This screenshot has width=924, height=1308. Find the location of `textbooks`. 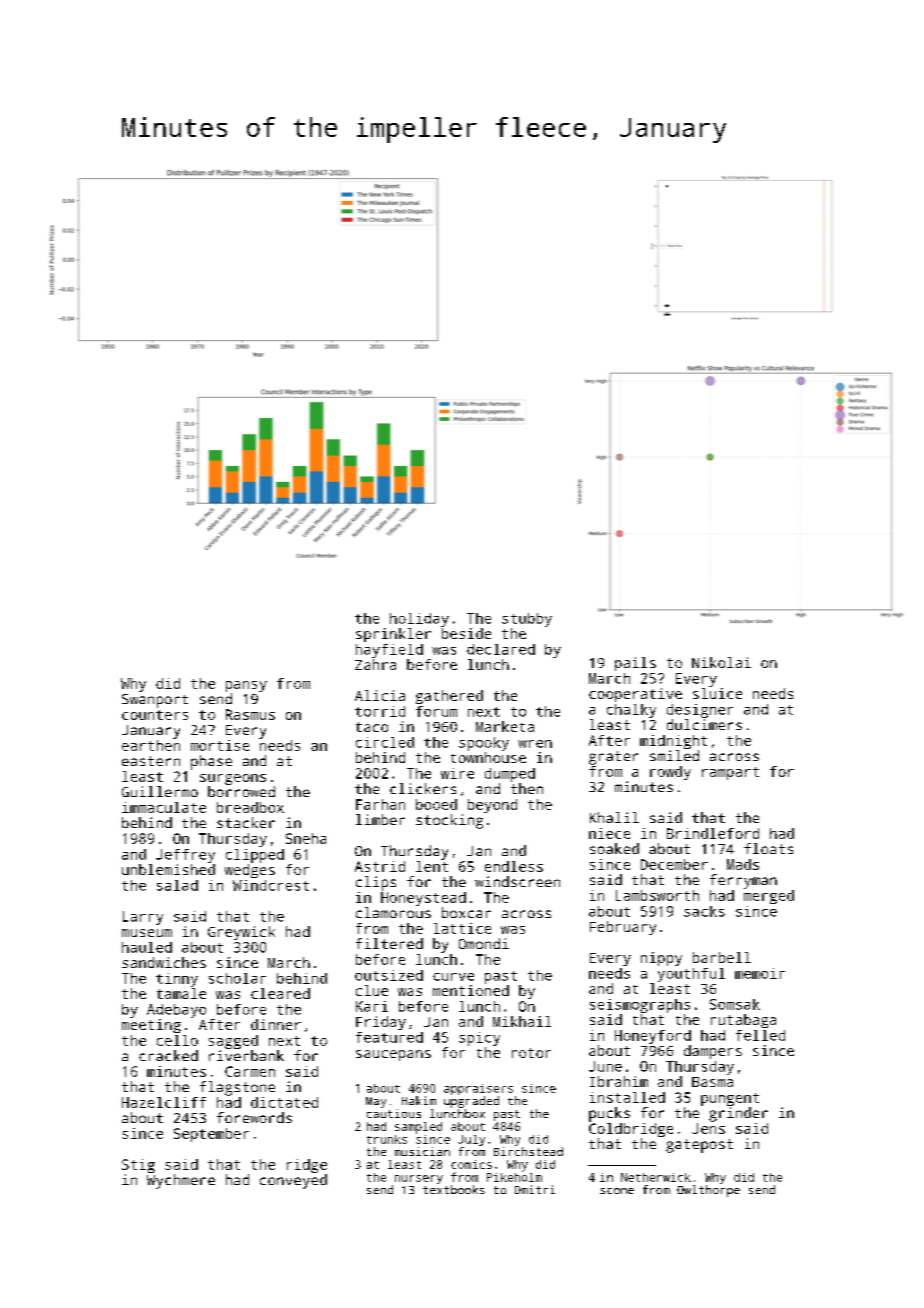

textbooks is located at coordinates (454, 1189).
